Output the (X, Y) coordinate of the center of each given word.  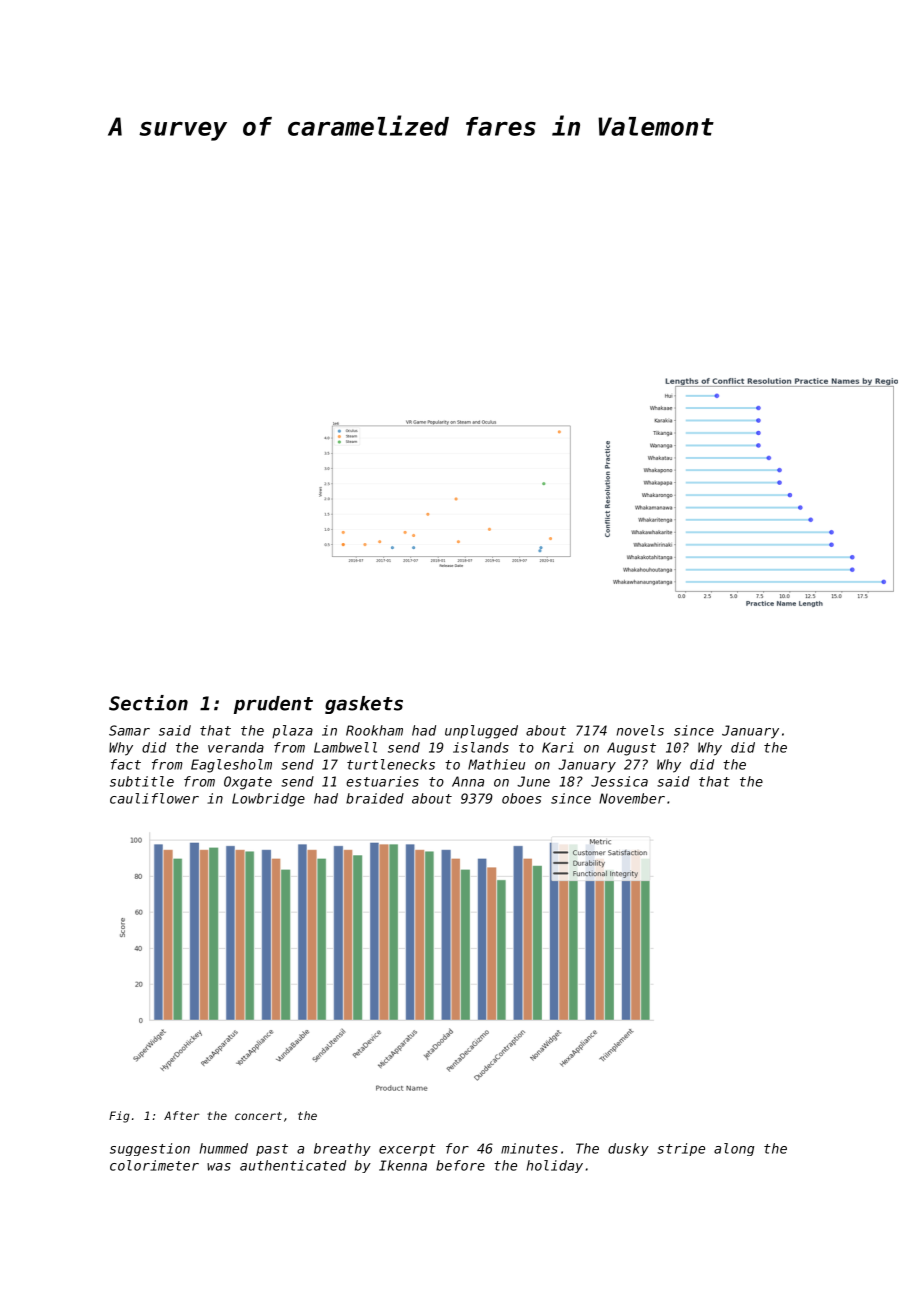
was (219, 1167)
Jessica (619, 781)
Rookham (374, 730)
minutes (529, 1148)
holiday (555, 1166)
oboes (521, 798)
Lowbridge (268, 800)
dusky (628, 1149)
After (182, 1115)
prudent (273, 705)
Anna (468, 781)
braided (375, 798)
